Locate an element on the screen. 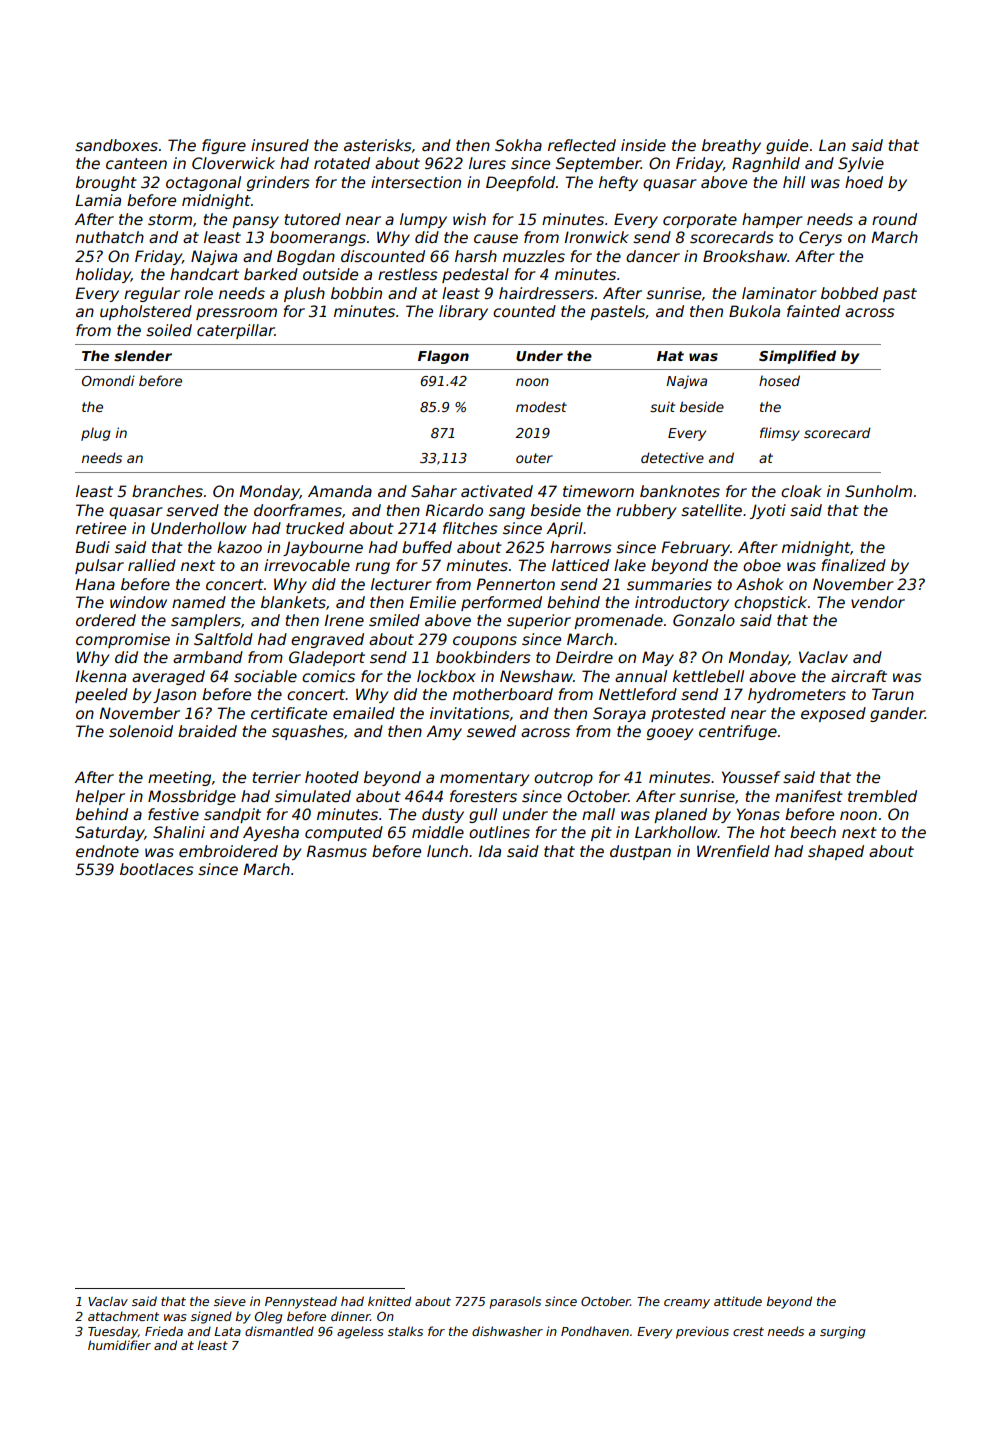 This screenshot has width=1004, height=1454. Flagon is located at coordinates (443, 357).
